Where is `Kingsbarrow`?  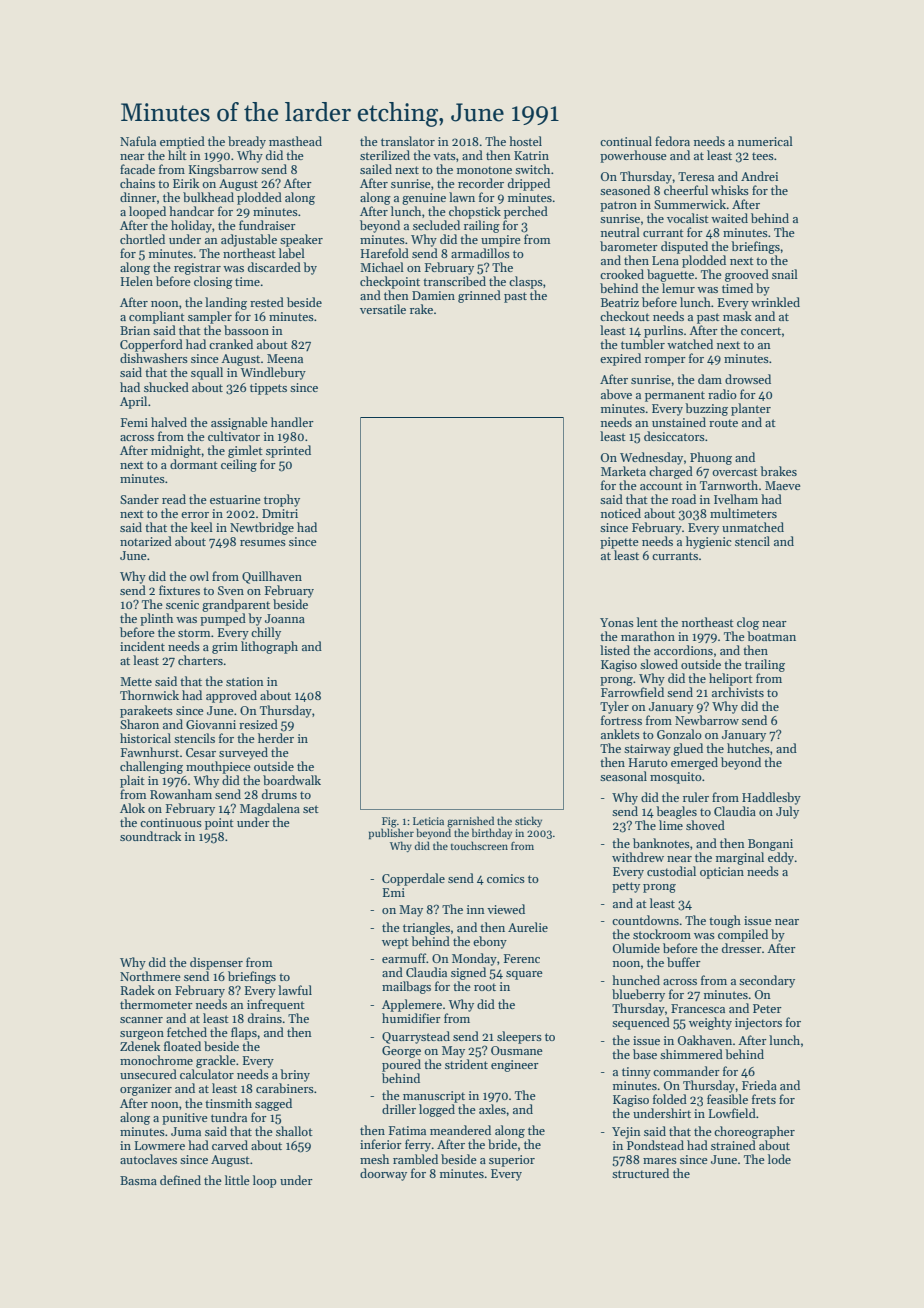 Kingsbarrow is located at coordinates (223, 170).
